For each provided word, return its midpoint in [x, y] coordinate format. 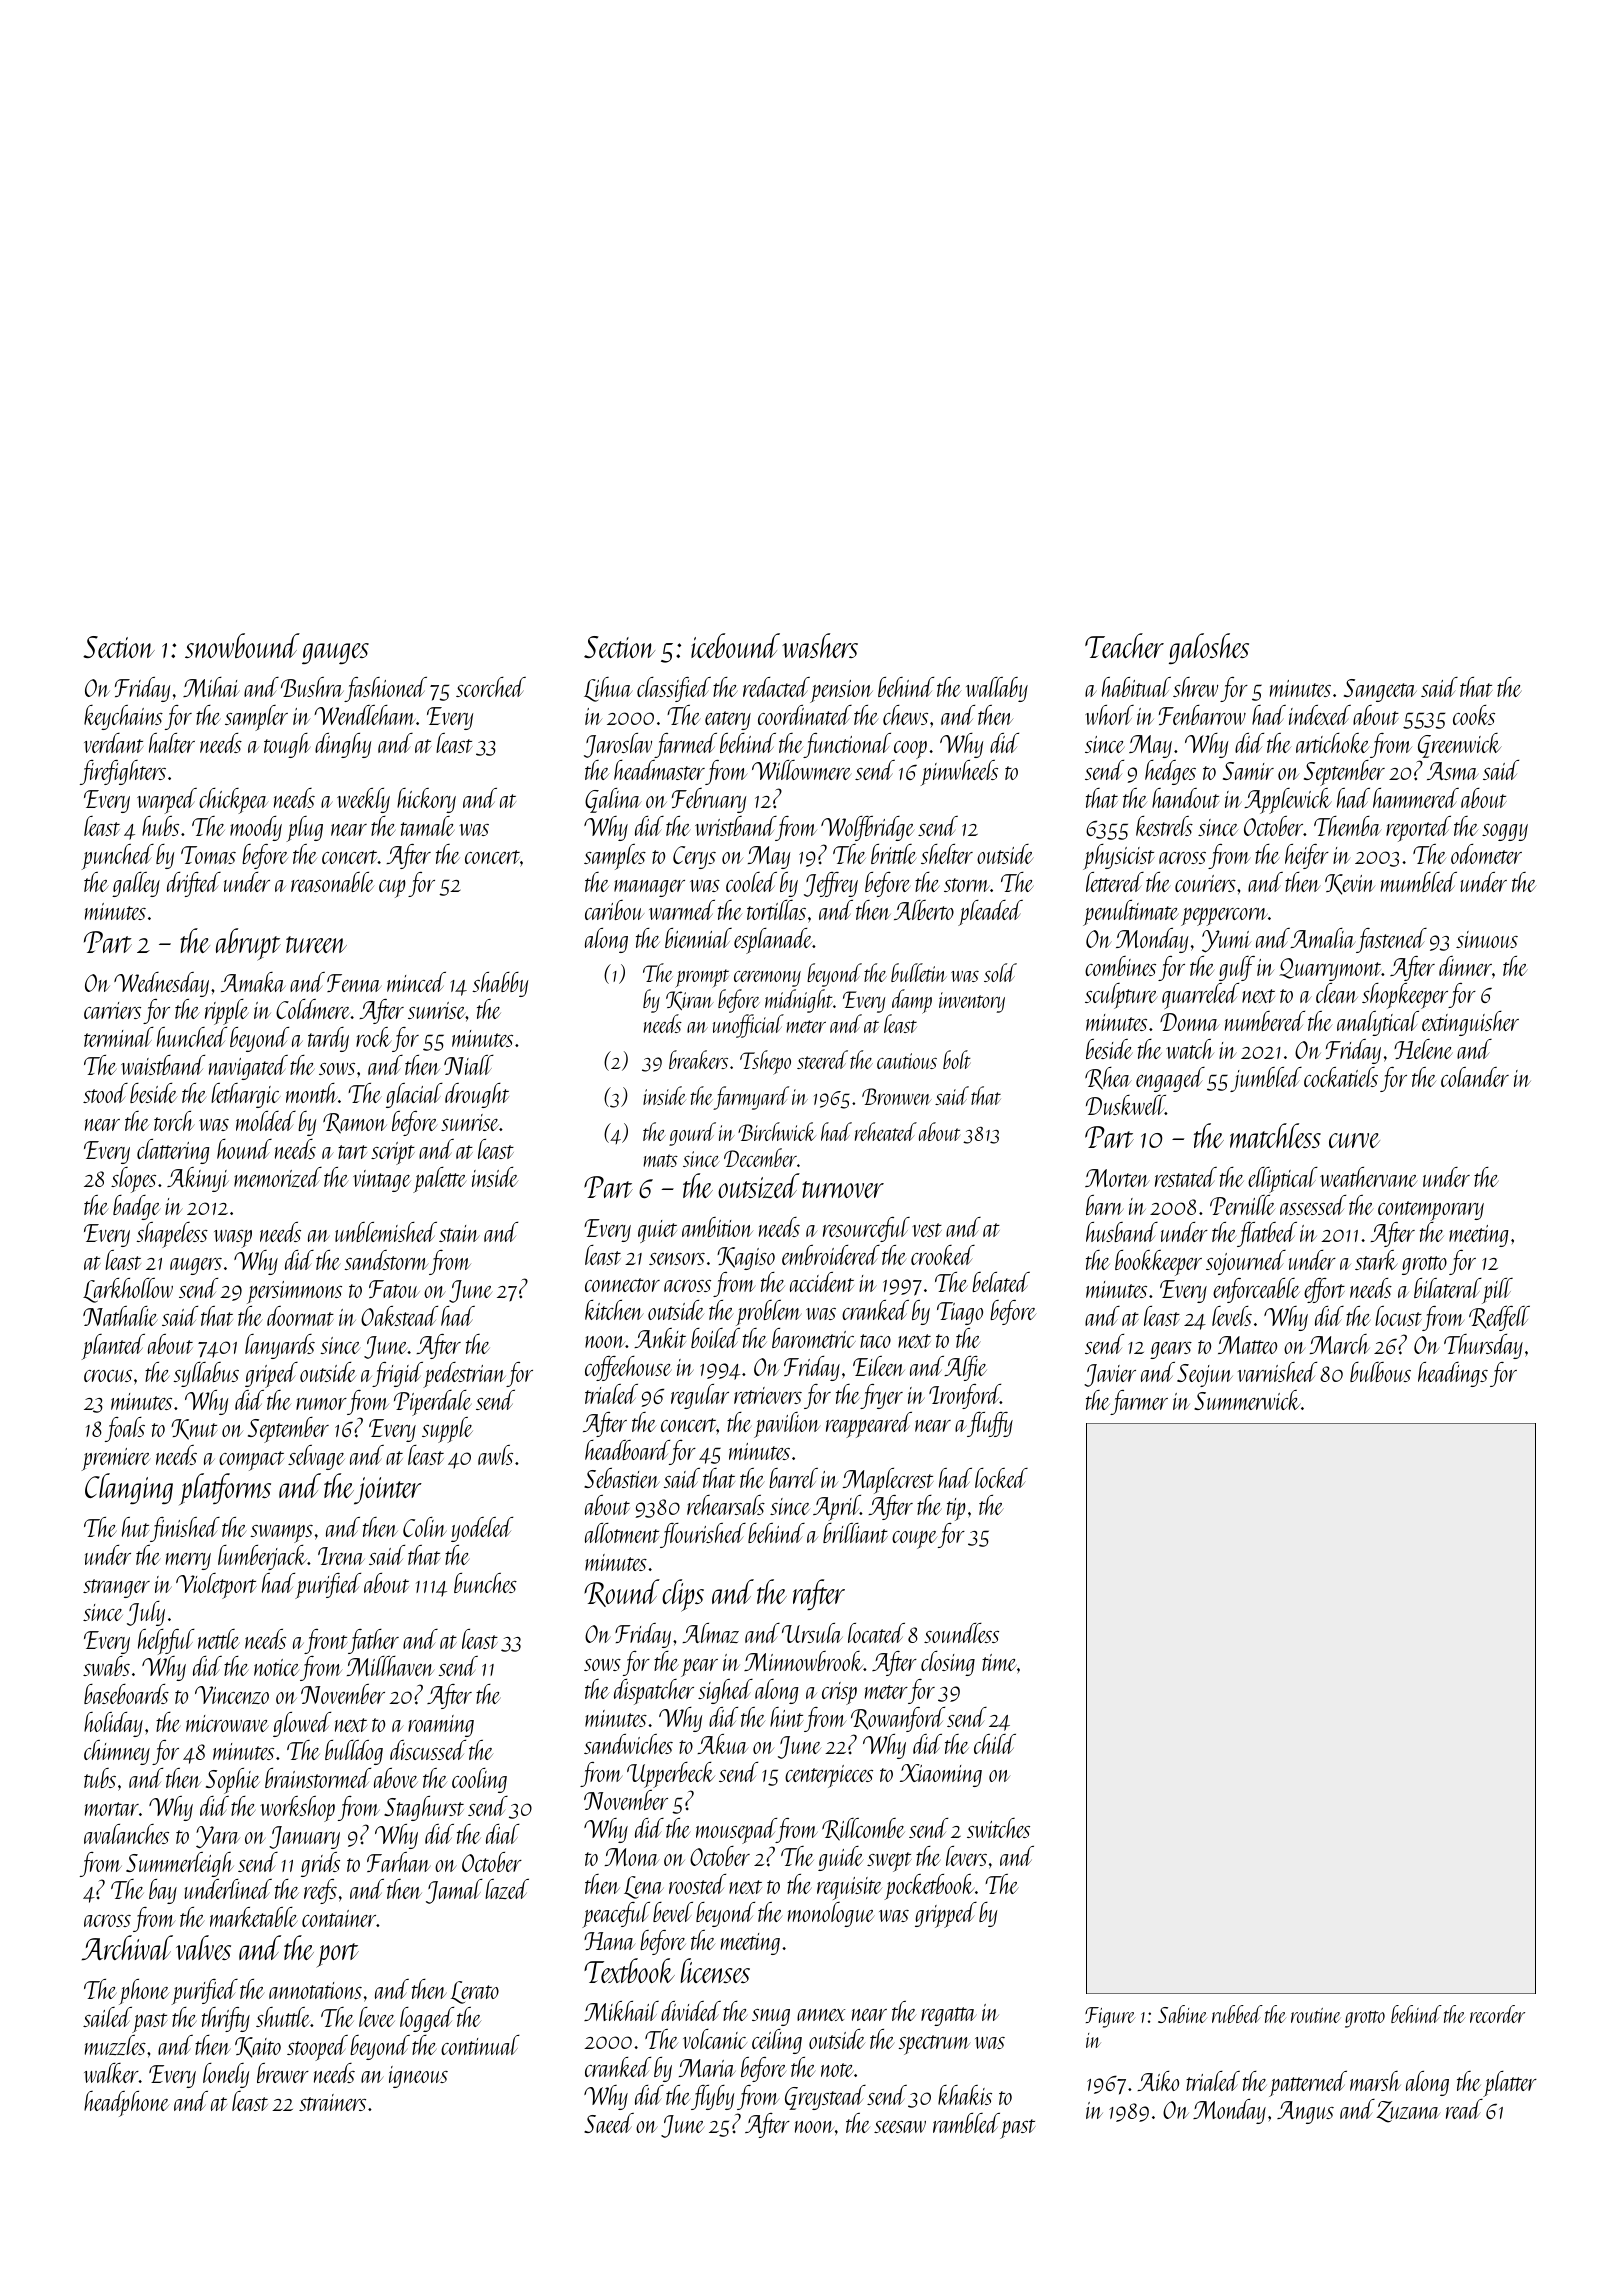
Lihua [608, 689]
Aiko [1158, 2081]
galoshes [1209, 648]
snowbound [242, 645]
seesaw [900, 2127]
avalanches [126, 1834]
